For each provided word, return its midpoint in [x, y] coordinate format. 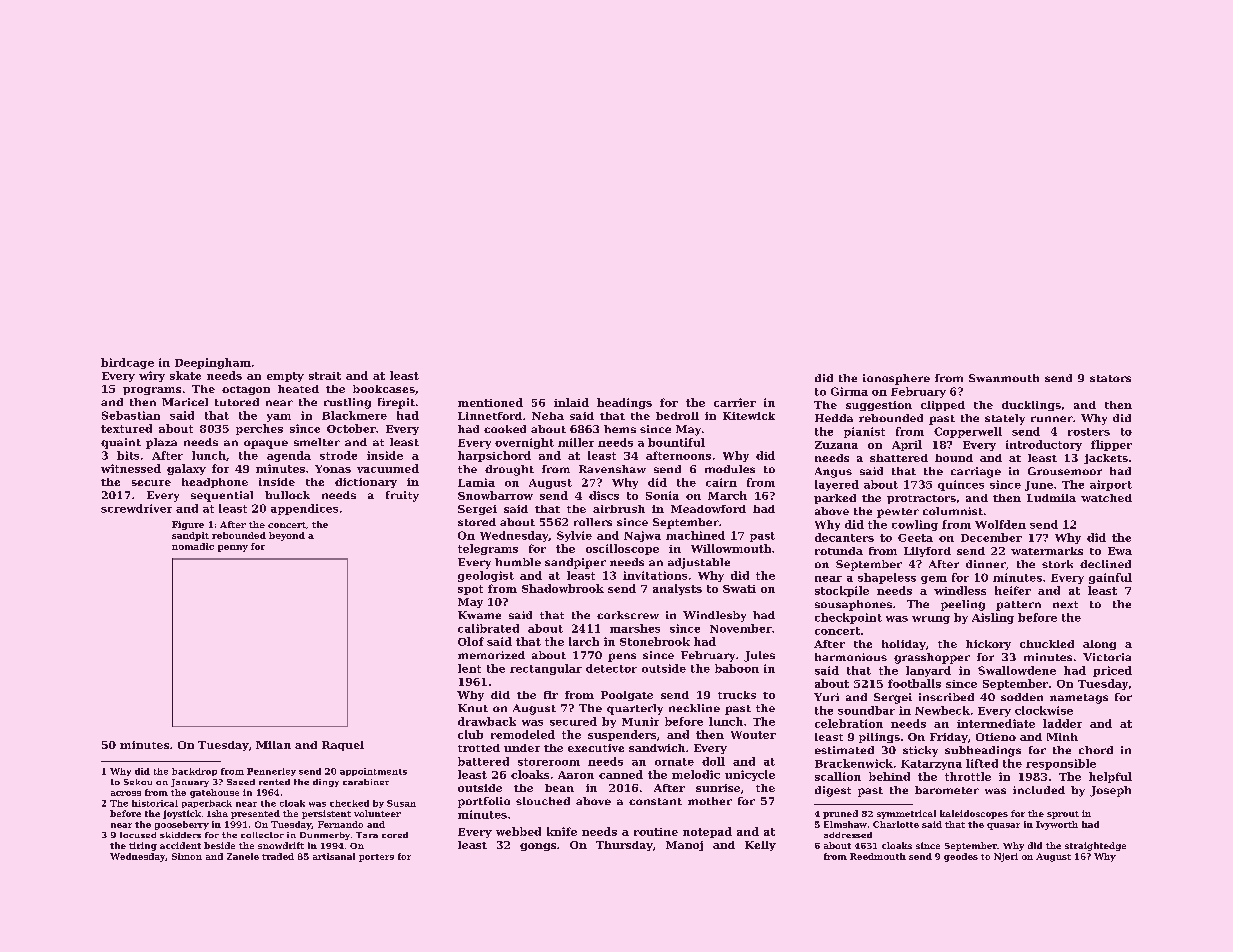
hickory [988, 645]
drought [509, 470]
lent [469, 668]
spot [470, 590]
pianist [864, 432]
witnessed [131, 468]
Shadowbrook [563, 588]
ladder [1062, 723]
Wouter [753, 735]
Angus [833, 472]
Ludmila [1051, 498]
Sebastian [131, 415]
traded [278, 856]
